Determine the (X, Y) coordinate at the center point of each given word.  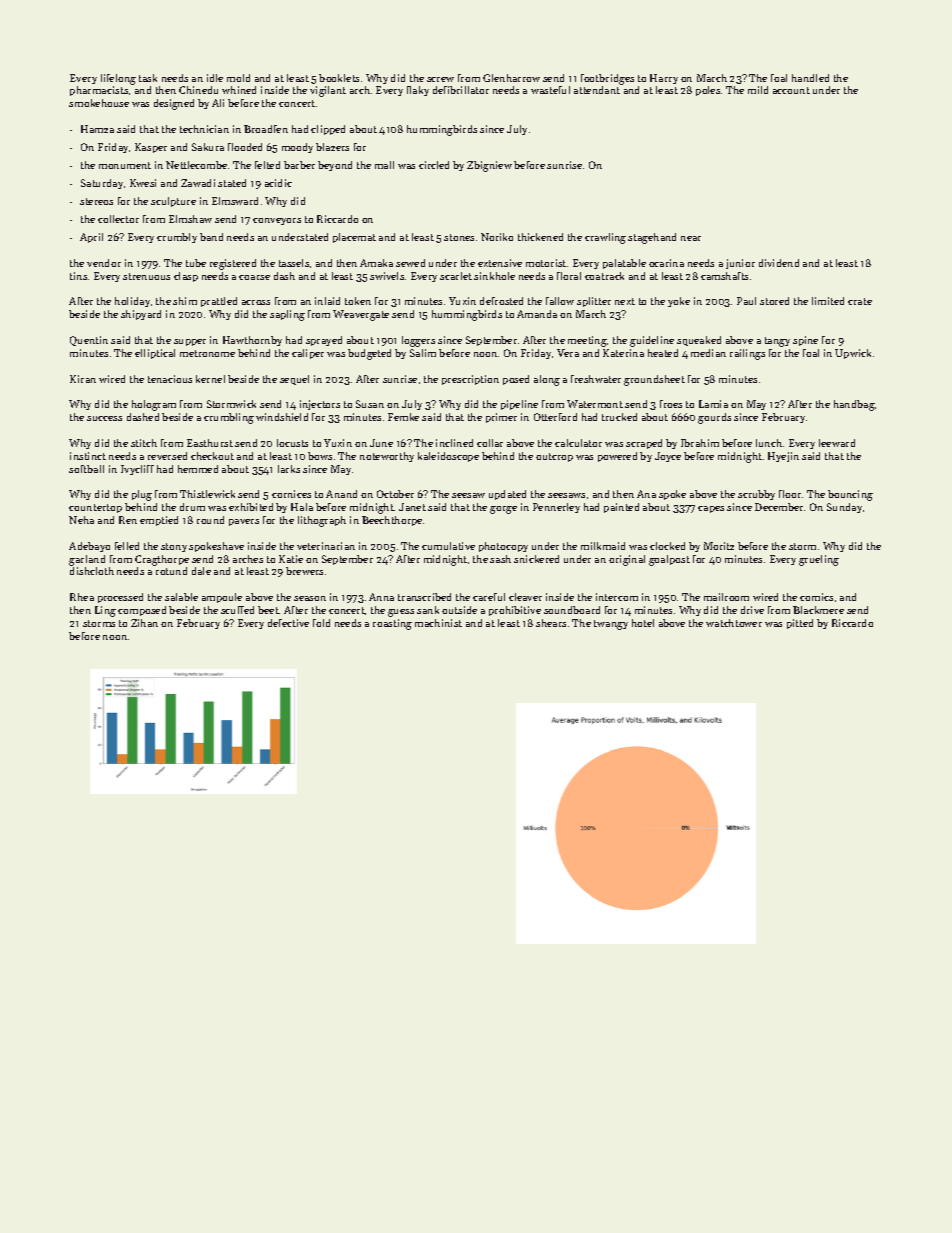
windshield (282, 417)
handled (810, 78)
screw (440, 79)
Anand (341, 494)
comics (816, 597)
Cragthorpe (162, 560)
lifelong (118, 79)
